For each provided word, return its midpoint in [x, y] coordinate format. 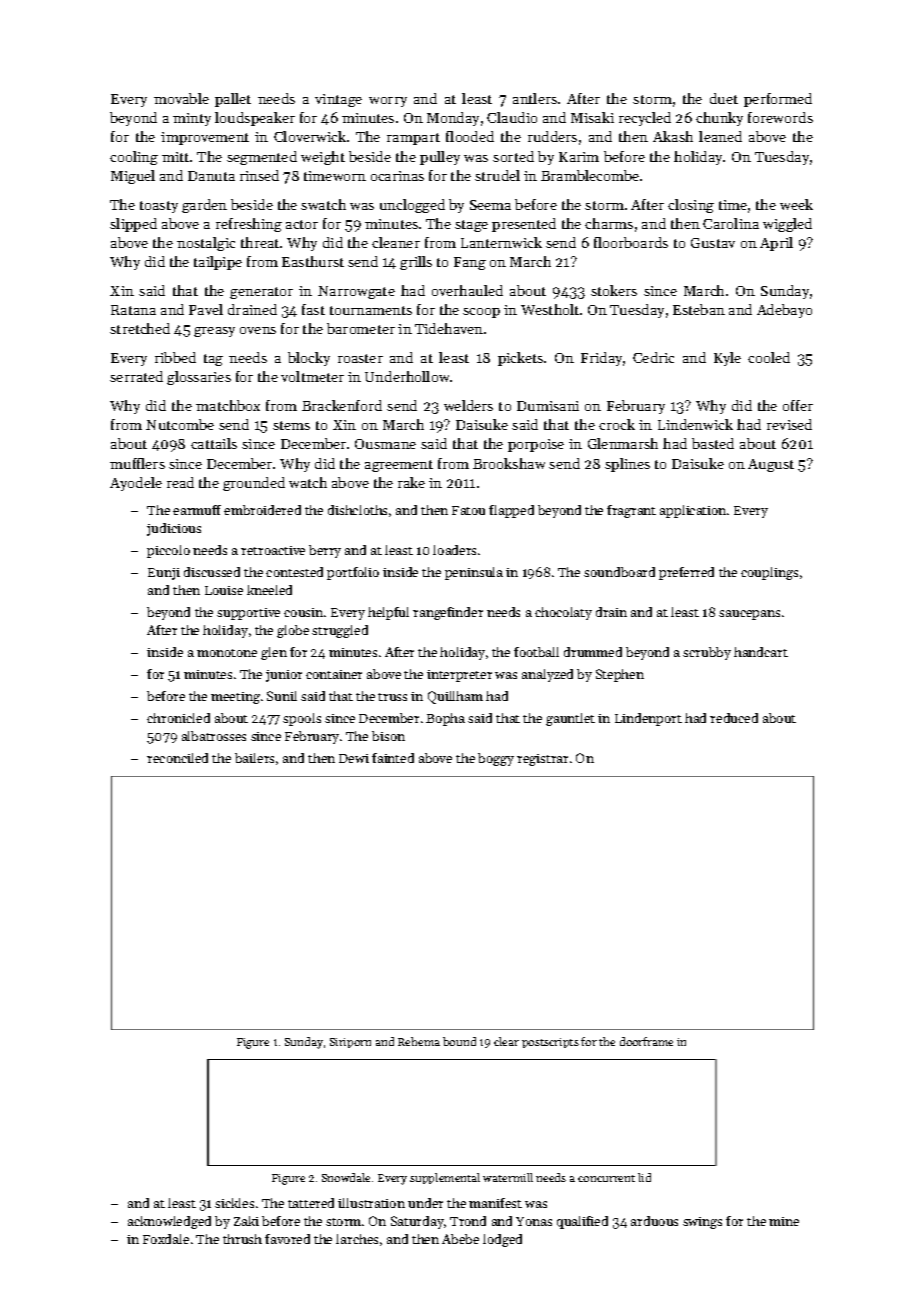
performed [778, 100]
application [693, 511]
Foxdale [166, 1239]
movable [181, 98]
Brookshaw [509, 463]
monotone [227, 653]
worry [388, 102]
